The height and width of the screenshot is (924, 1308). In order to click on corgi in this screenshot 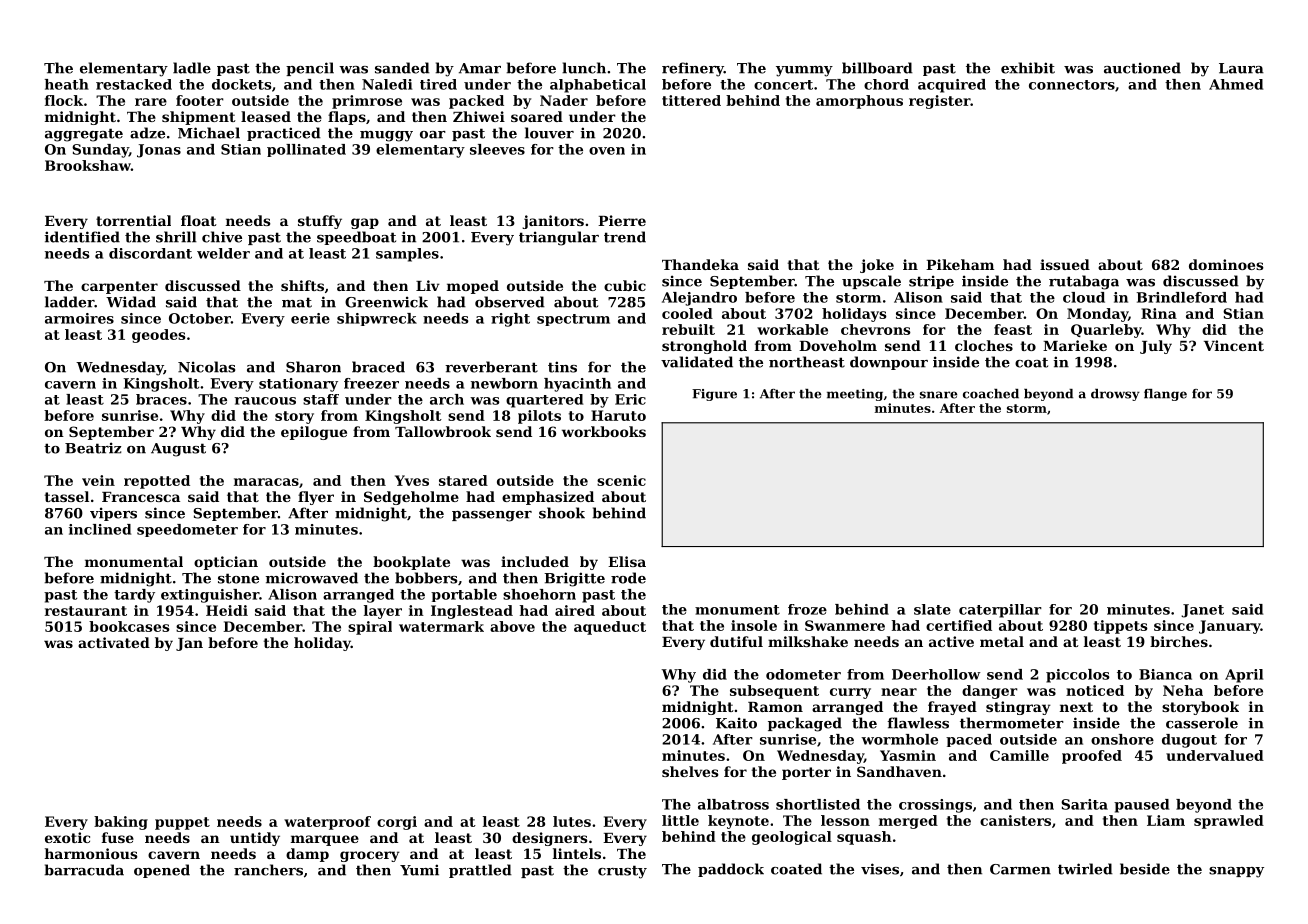, I will do `click(397, 823)`.
